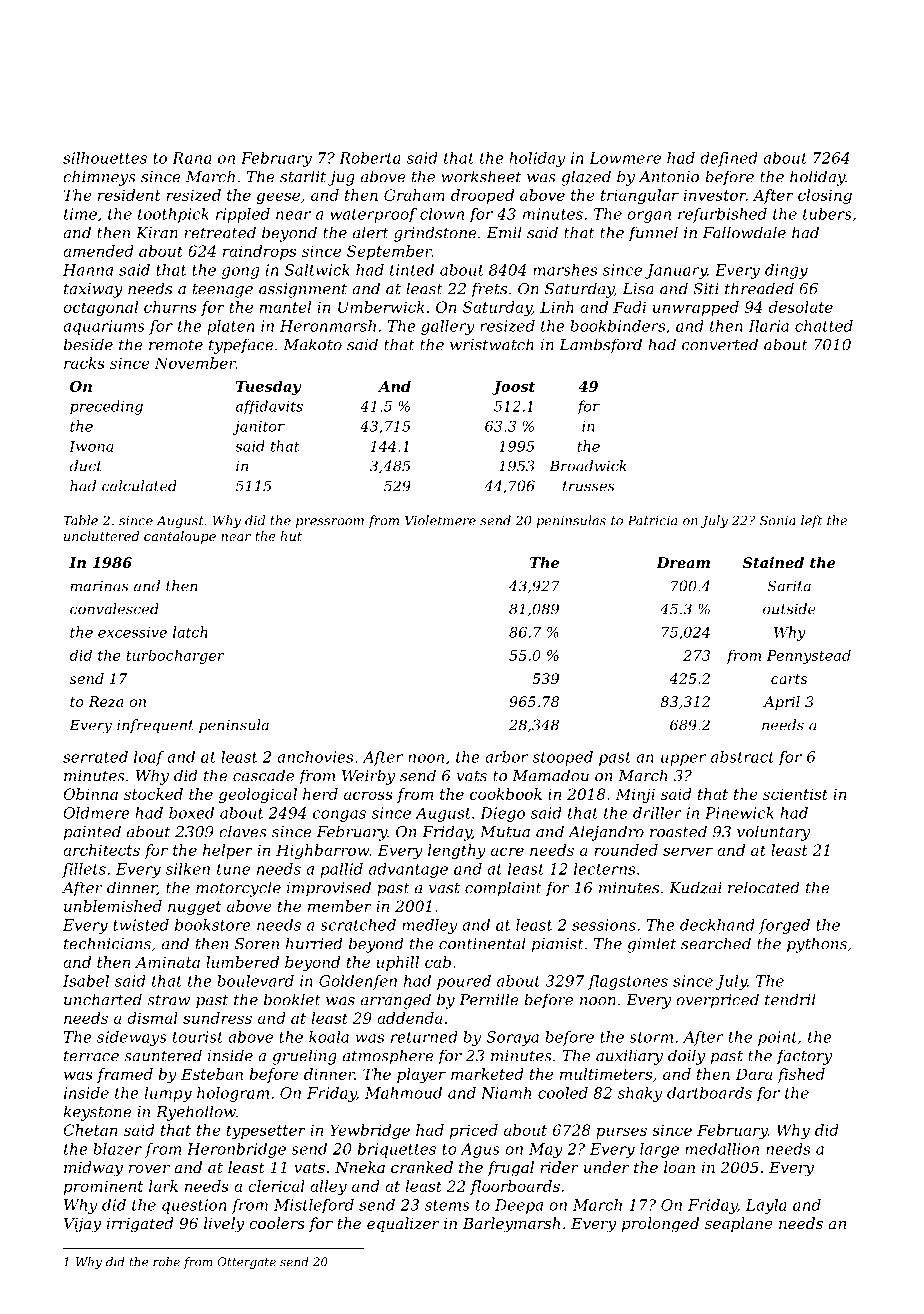 This image has width=924, height=1314. What do you see at coordinates (625, 158) in the image?
I see `Lowmere` at bounding box center [625, 158].
